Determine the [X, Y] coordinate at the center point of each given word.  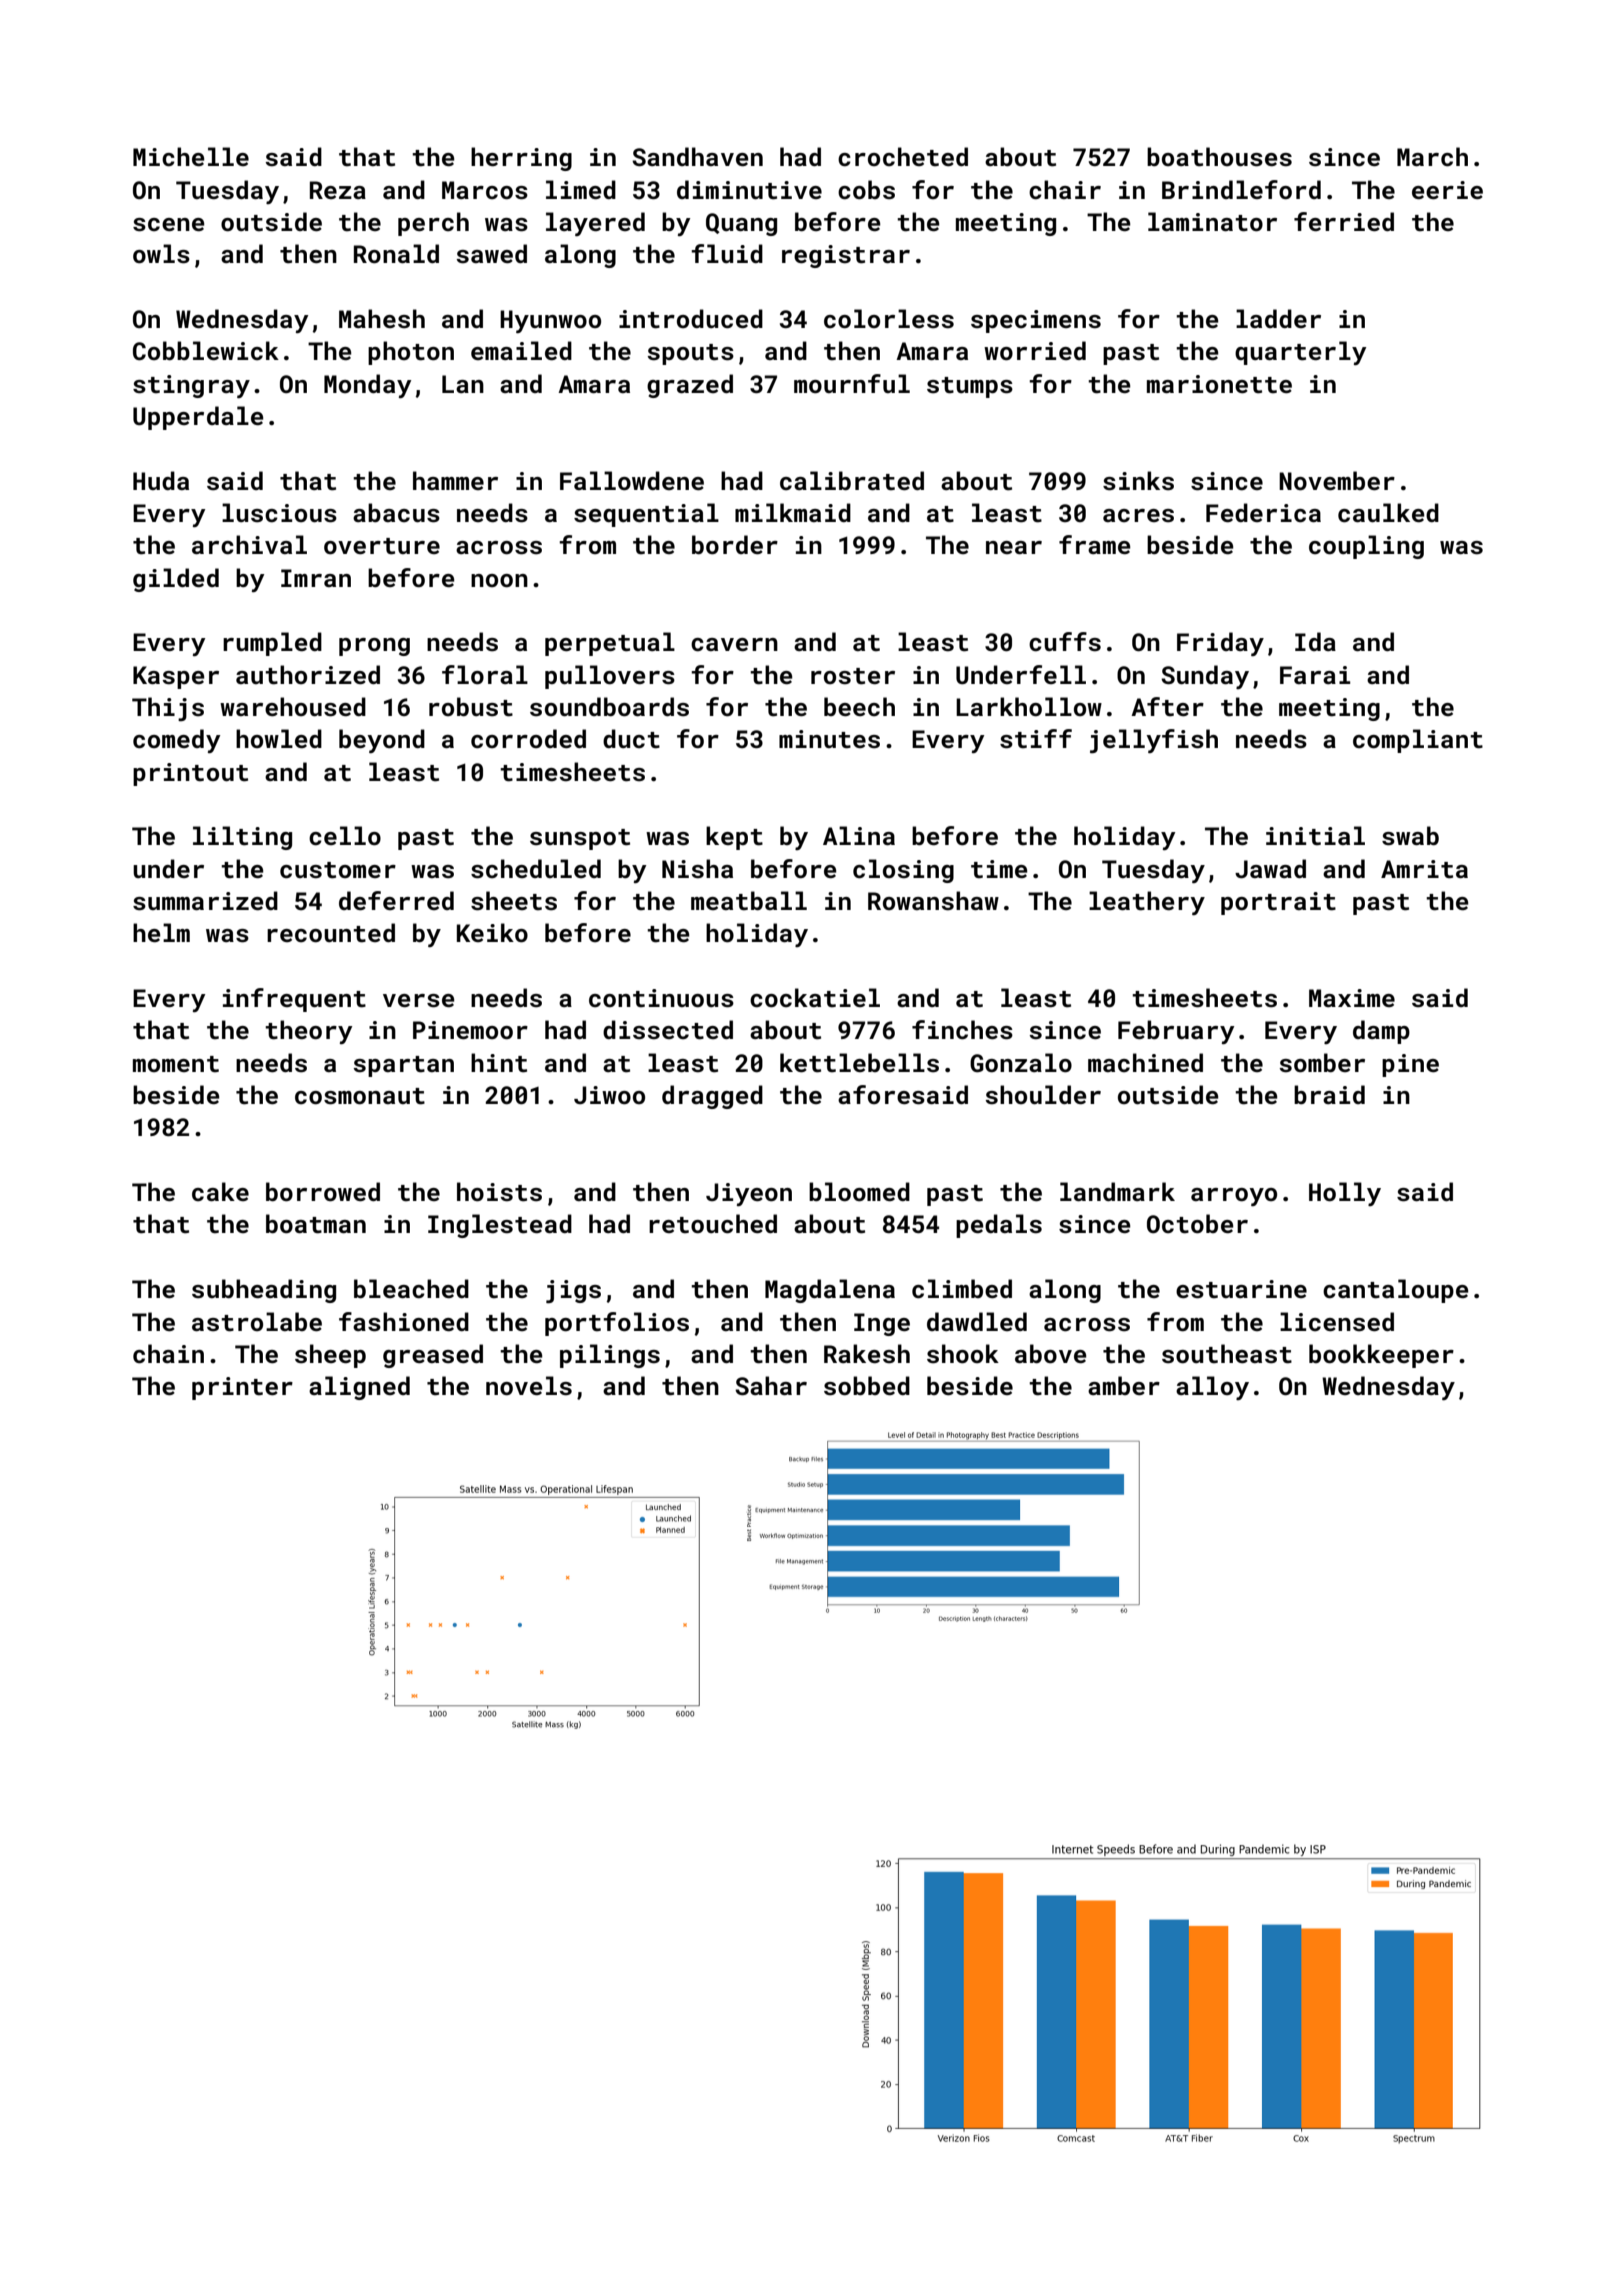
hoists [499, 1192]
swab [1410, 836]
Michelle [191, 157]
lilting [242, 838]
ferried [1344, 221]
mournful [852, 383]
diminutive [749, 190]
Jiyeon [749, 1194]
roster [853, 676]
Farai [1315, 675]
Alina [859, 835]
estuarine [1241, 1289]
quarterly [1300, 353]
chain [168, 1354]
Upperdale [198, 418]
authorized [308, 675]
